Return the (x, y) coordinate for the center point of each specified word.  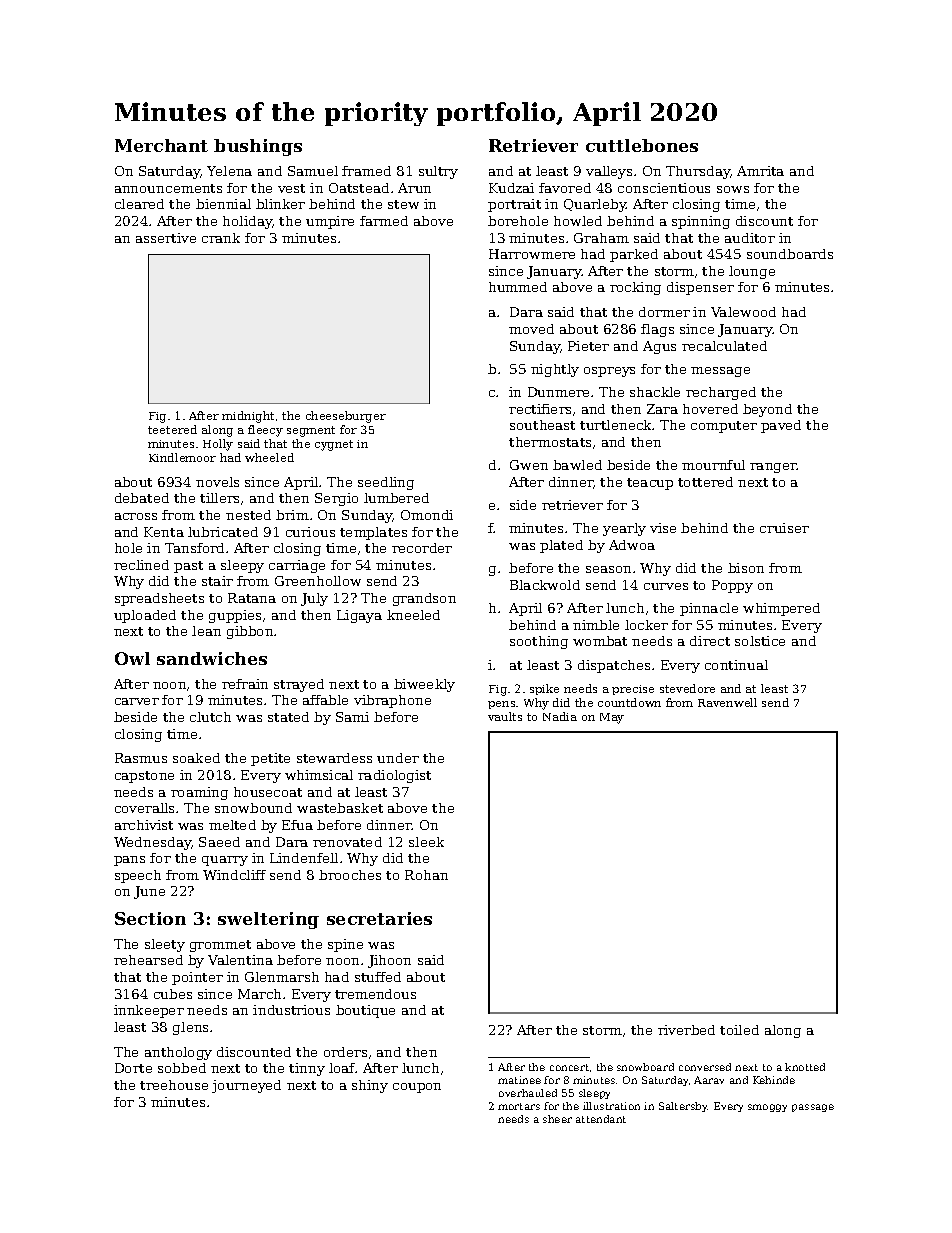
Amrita (760, 171)
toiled (739, 1030)
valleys (609, 172)
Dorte (133, 1068)
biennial (223, 204)
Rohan (426, 875)
